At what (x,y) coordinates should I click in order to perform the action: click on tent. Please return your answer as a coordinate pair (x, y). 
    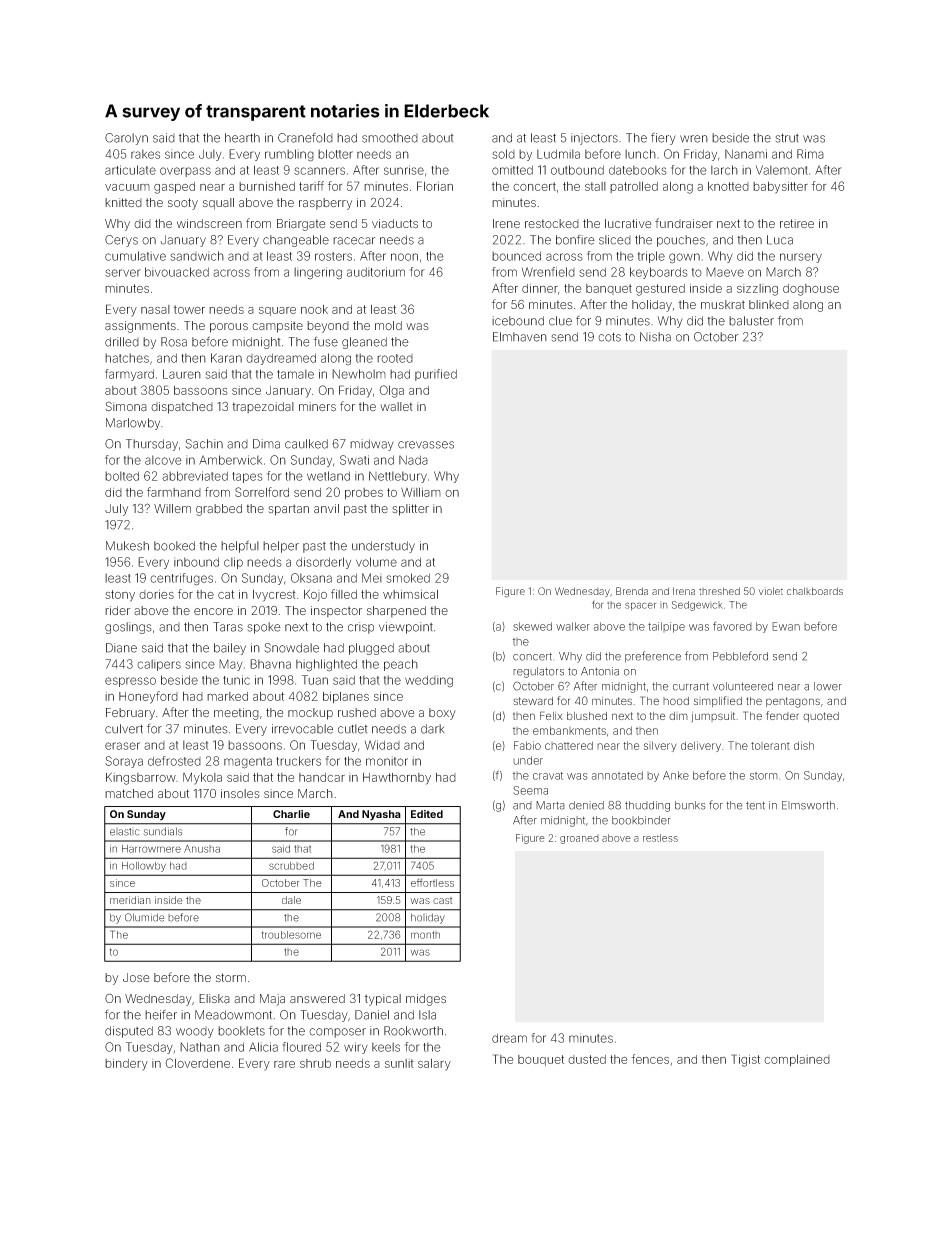
    Looking at the image, I should click on (755, 805).
